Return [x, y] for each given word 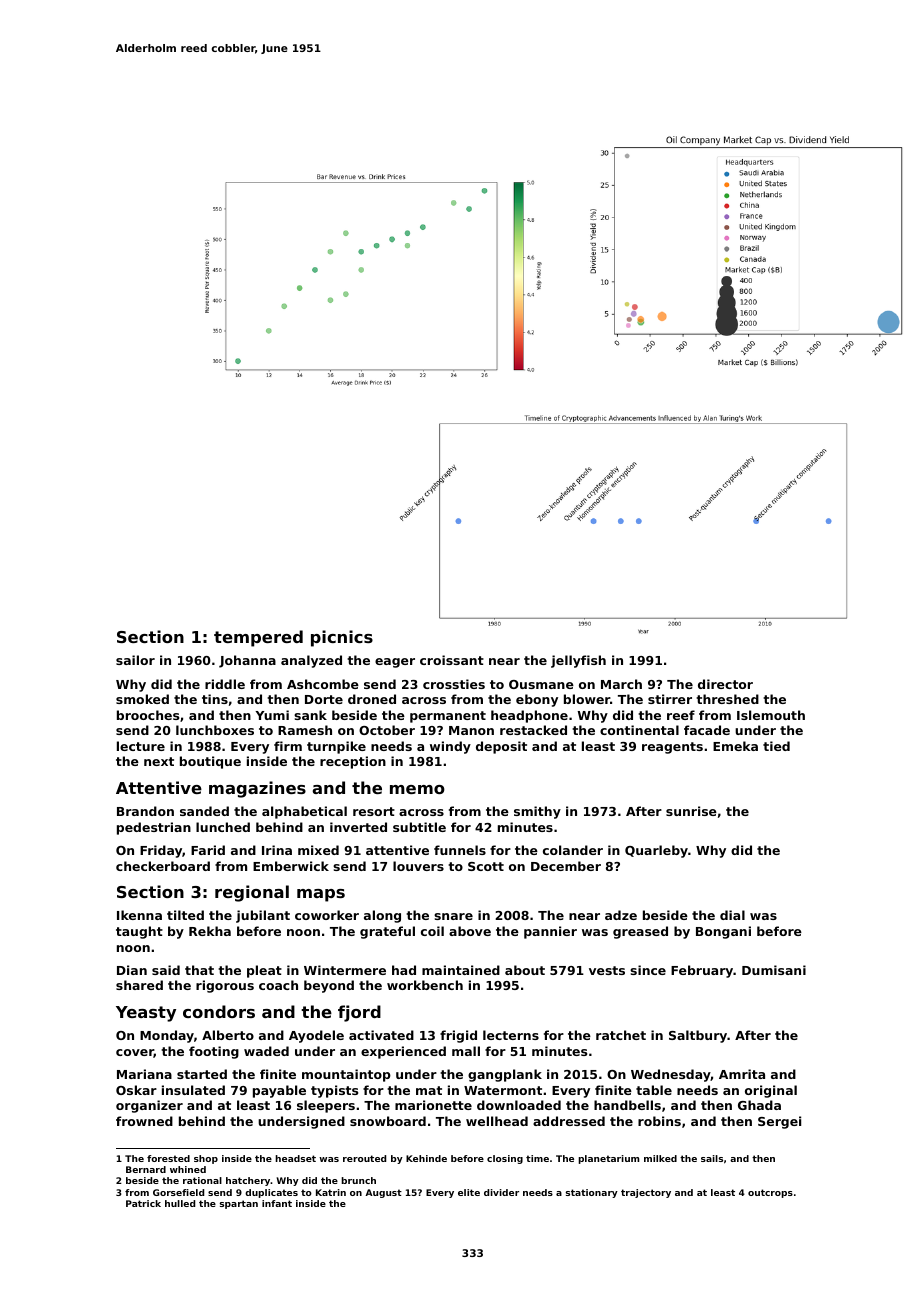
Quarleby [656, 851]
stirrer [670, 699]
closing [505, 1159]
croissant [452, 660]
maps [321, 895]
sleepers [326, 1106]
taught [139, 932]
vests [607, 970]
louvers [418, 866]
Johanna [247, 661]
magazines [257, 789]
